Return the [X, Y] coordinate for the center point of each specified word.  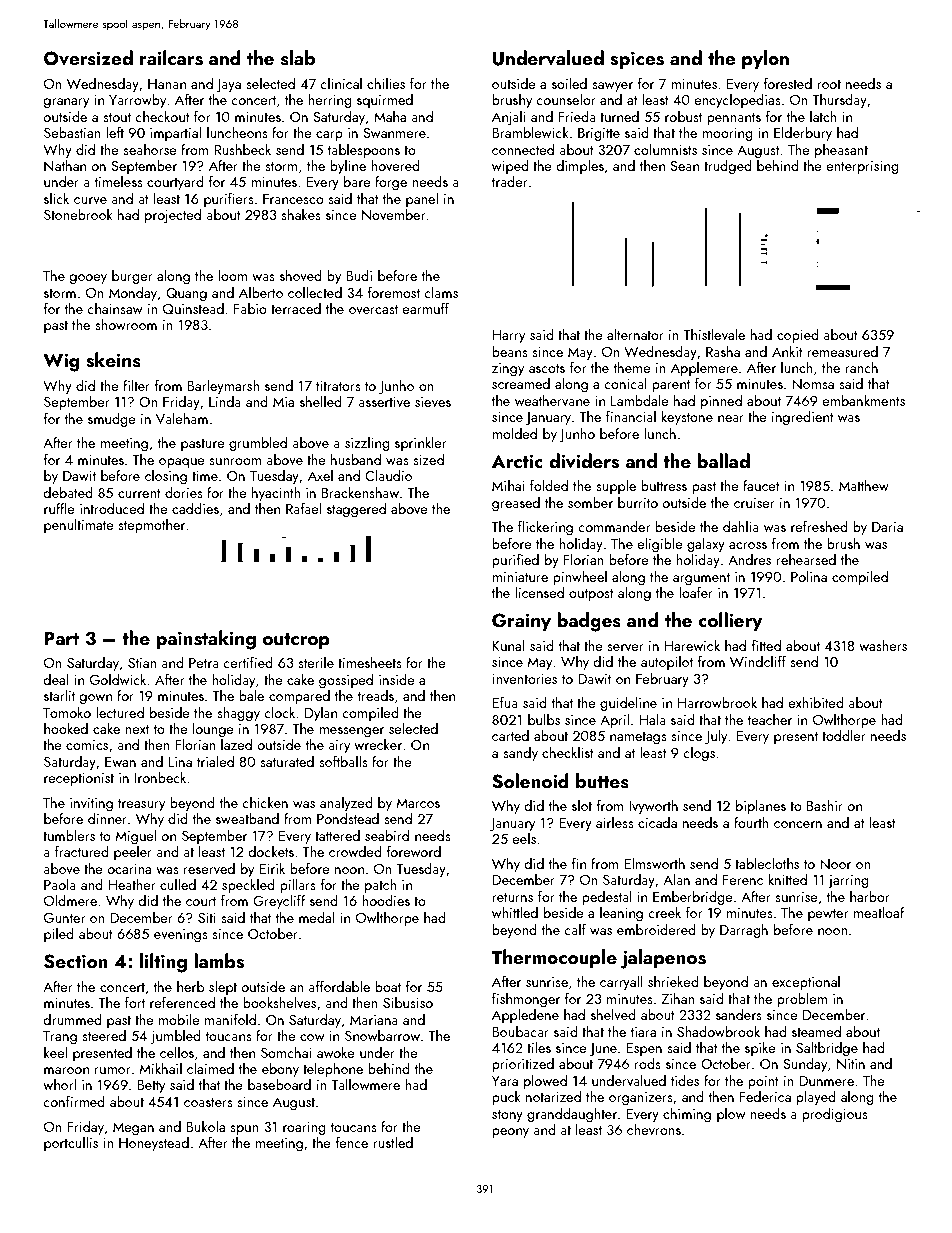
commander [614, 526]
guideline [628, 704]
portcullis [71, 1144]
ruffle [59, 508]
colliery [730, 621]
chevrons [654, 1129]
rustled [393, 1142]
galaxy [706, 545]
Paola [60, 884]
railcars [171, 58]
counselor [566, 99]
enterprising [862, 167]
